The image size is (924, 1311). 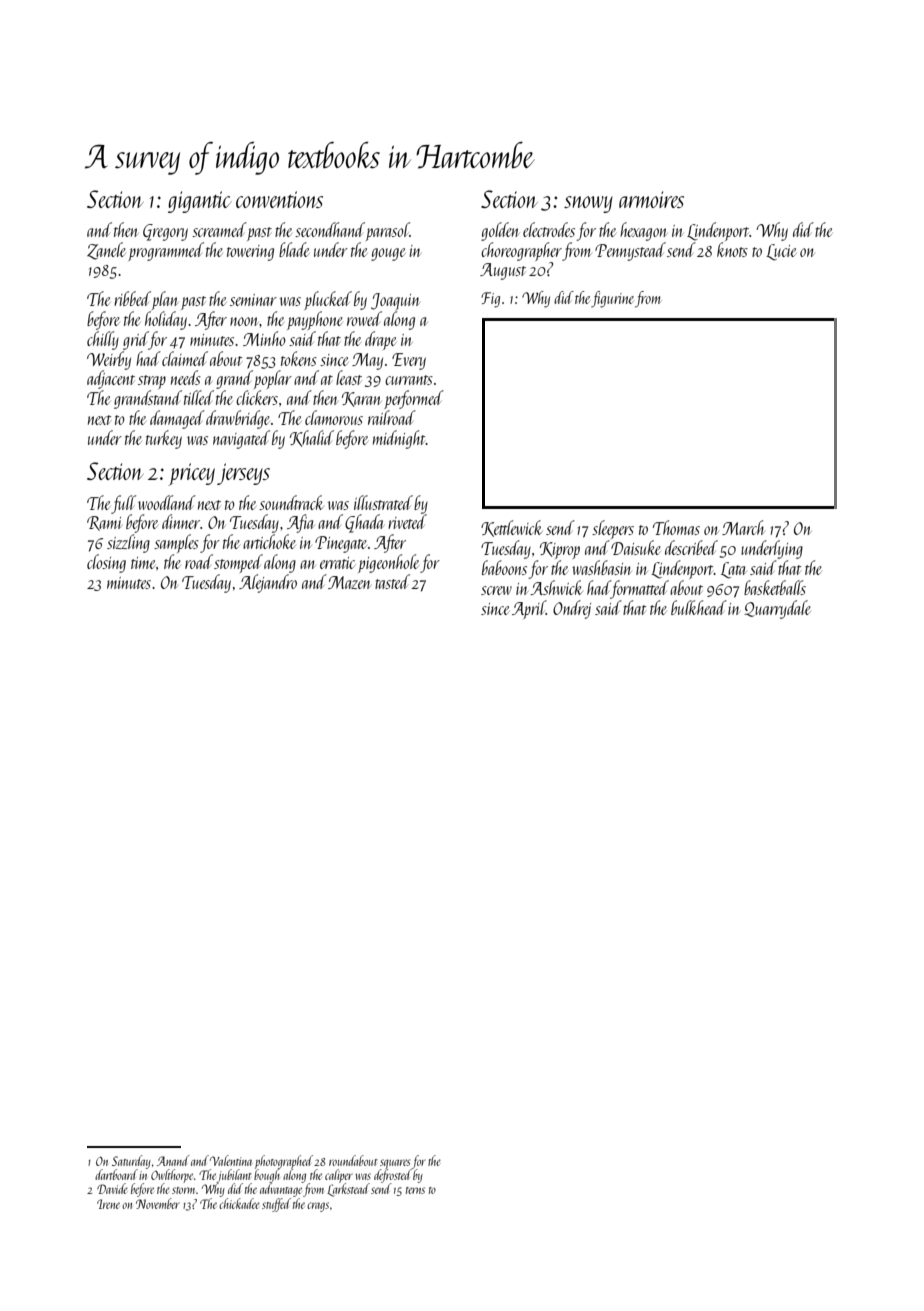 What do you see at coordinates (395, 1164) in the screenshot?
I see `squares` at bounding box center [395, 1164].
